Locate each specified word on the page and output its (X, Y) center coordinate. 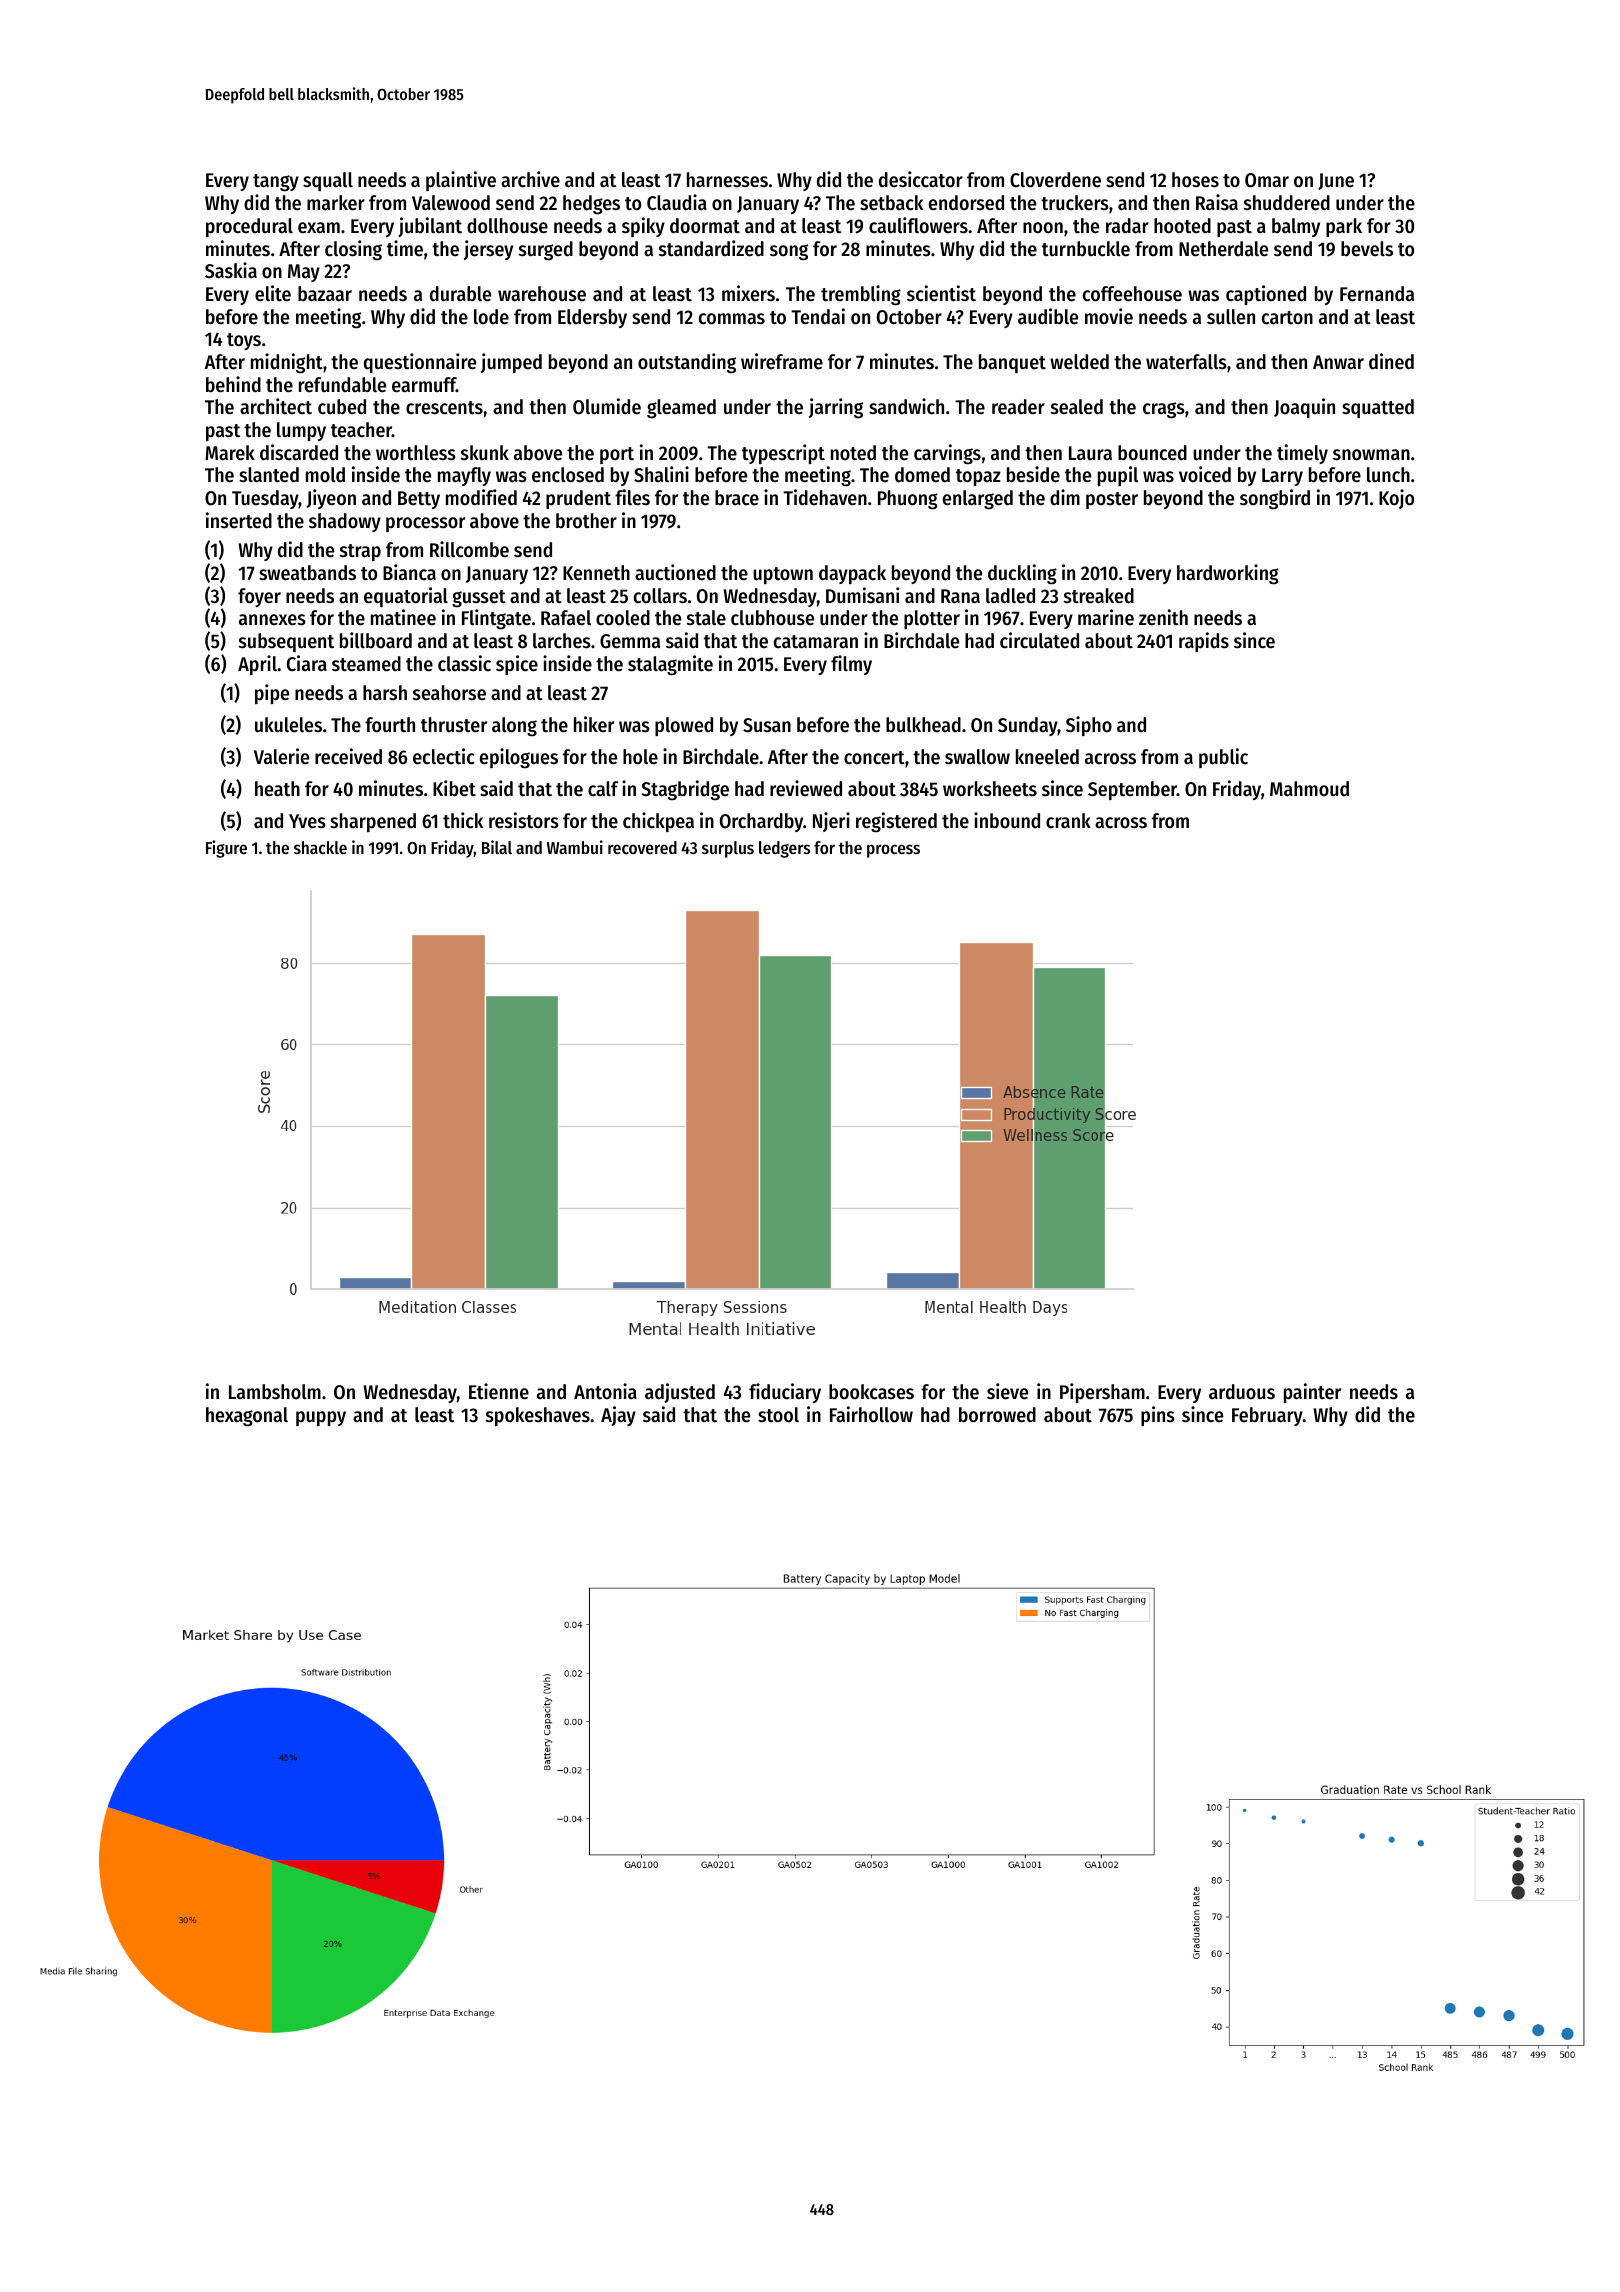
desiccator (921, 179)
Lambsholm (275, 1392)
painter (1312, 1393)
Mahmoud (1309, 789)
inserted (239, 520)
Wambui (575, 847)
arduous (1242, 1392)
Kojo (1396, 499)
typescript (783, 454)
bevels (1367, 249)
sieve (1007, 1391)
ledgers (785, 849)
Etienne (499, 1391)
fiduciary (785, 1393)
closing (353, 250)
